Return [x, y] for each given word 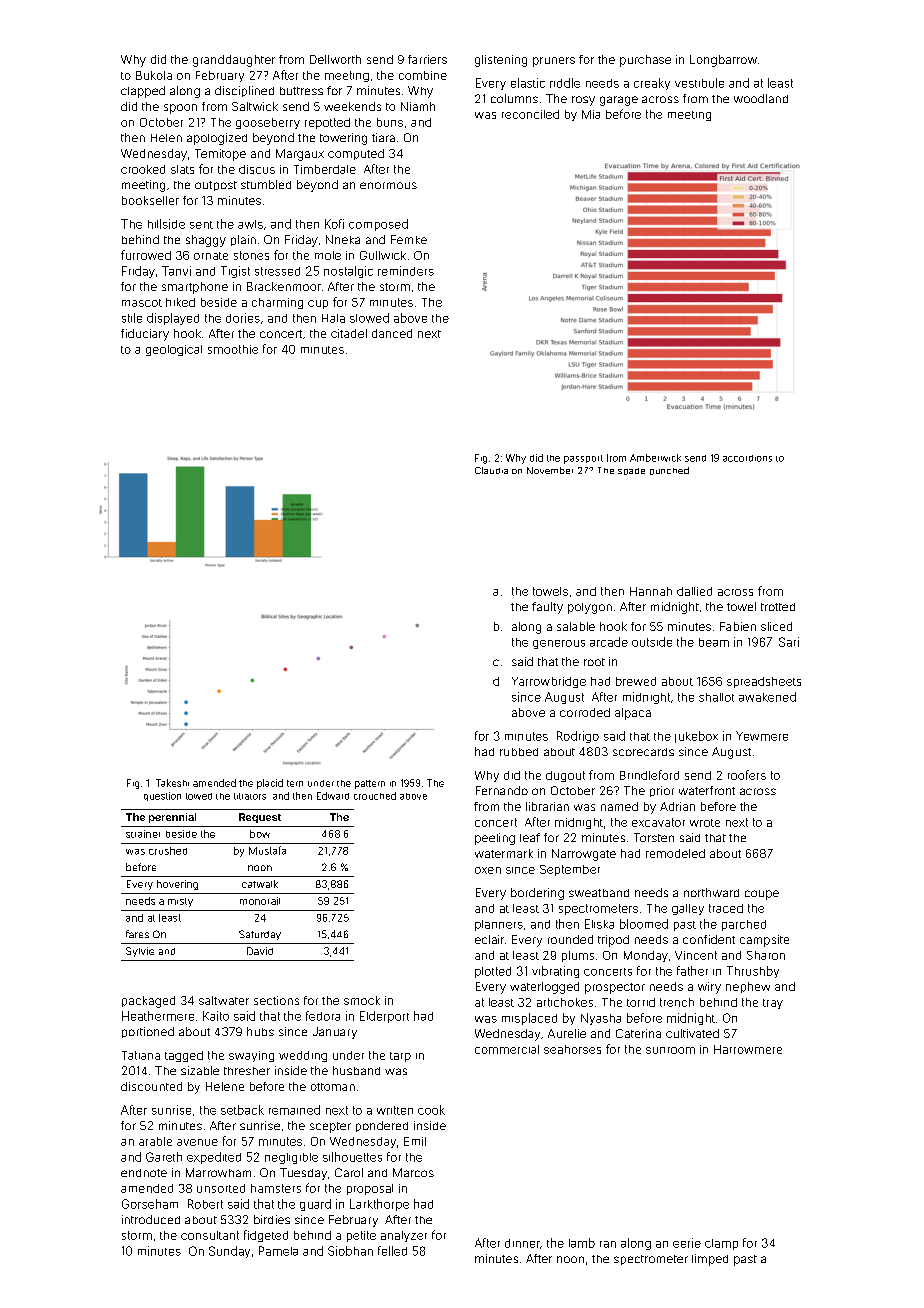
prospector [615, 988]
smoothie [233, 349]
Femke [409, 239]
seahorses [572, 1049]
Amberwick [655, 458]
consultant [210, 1235]
